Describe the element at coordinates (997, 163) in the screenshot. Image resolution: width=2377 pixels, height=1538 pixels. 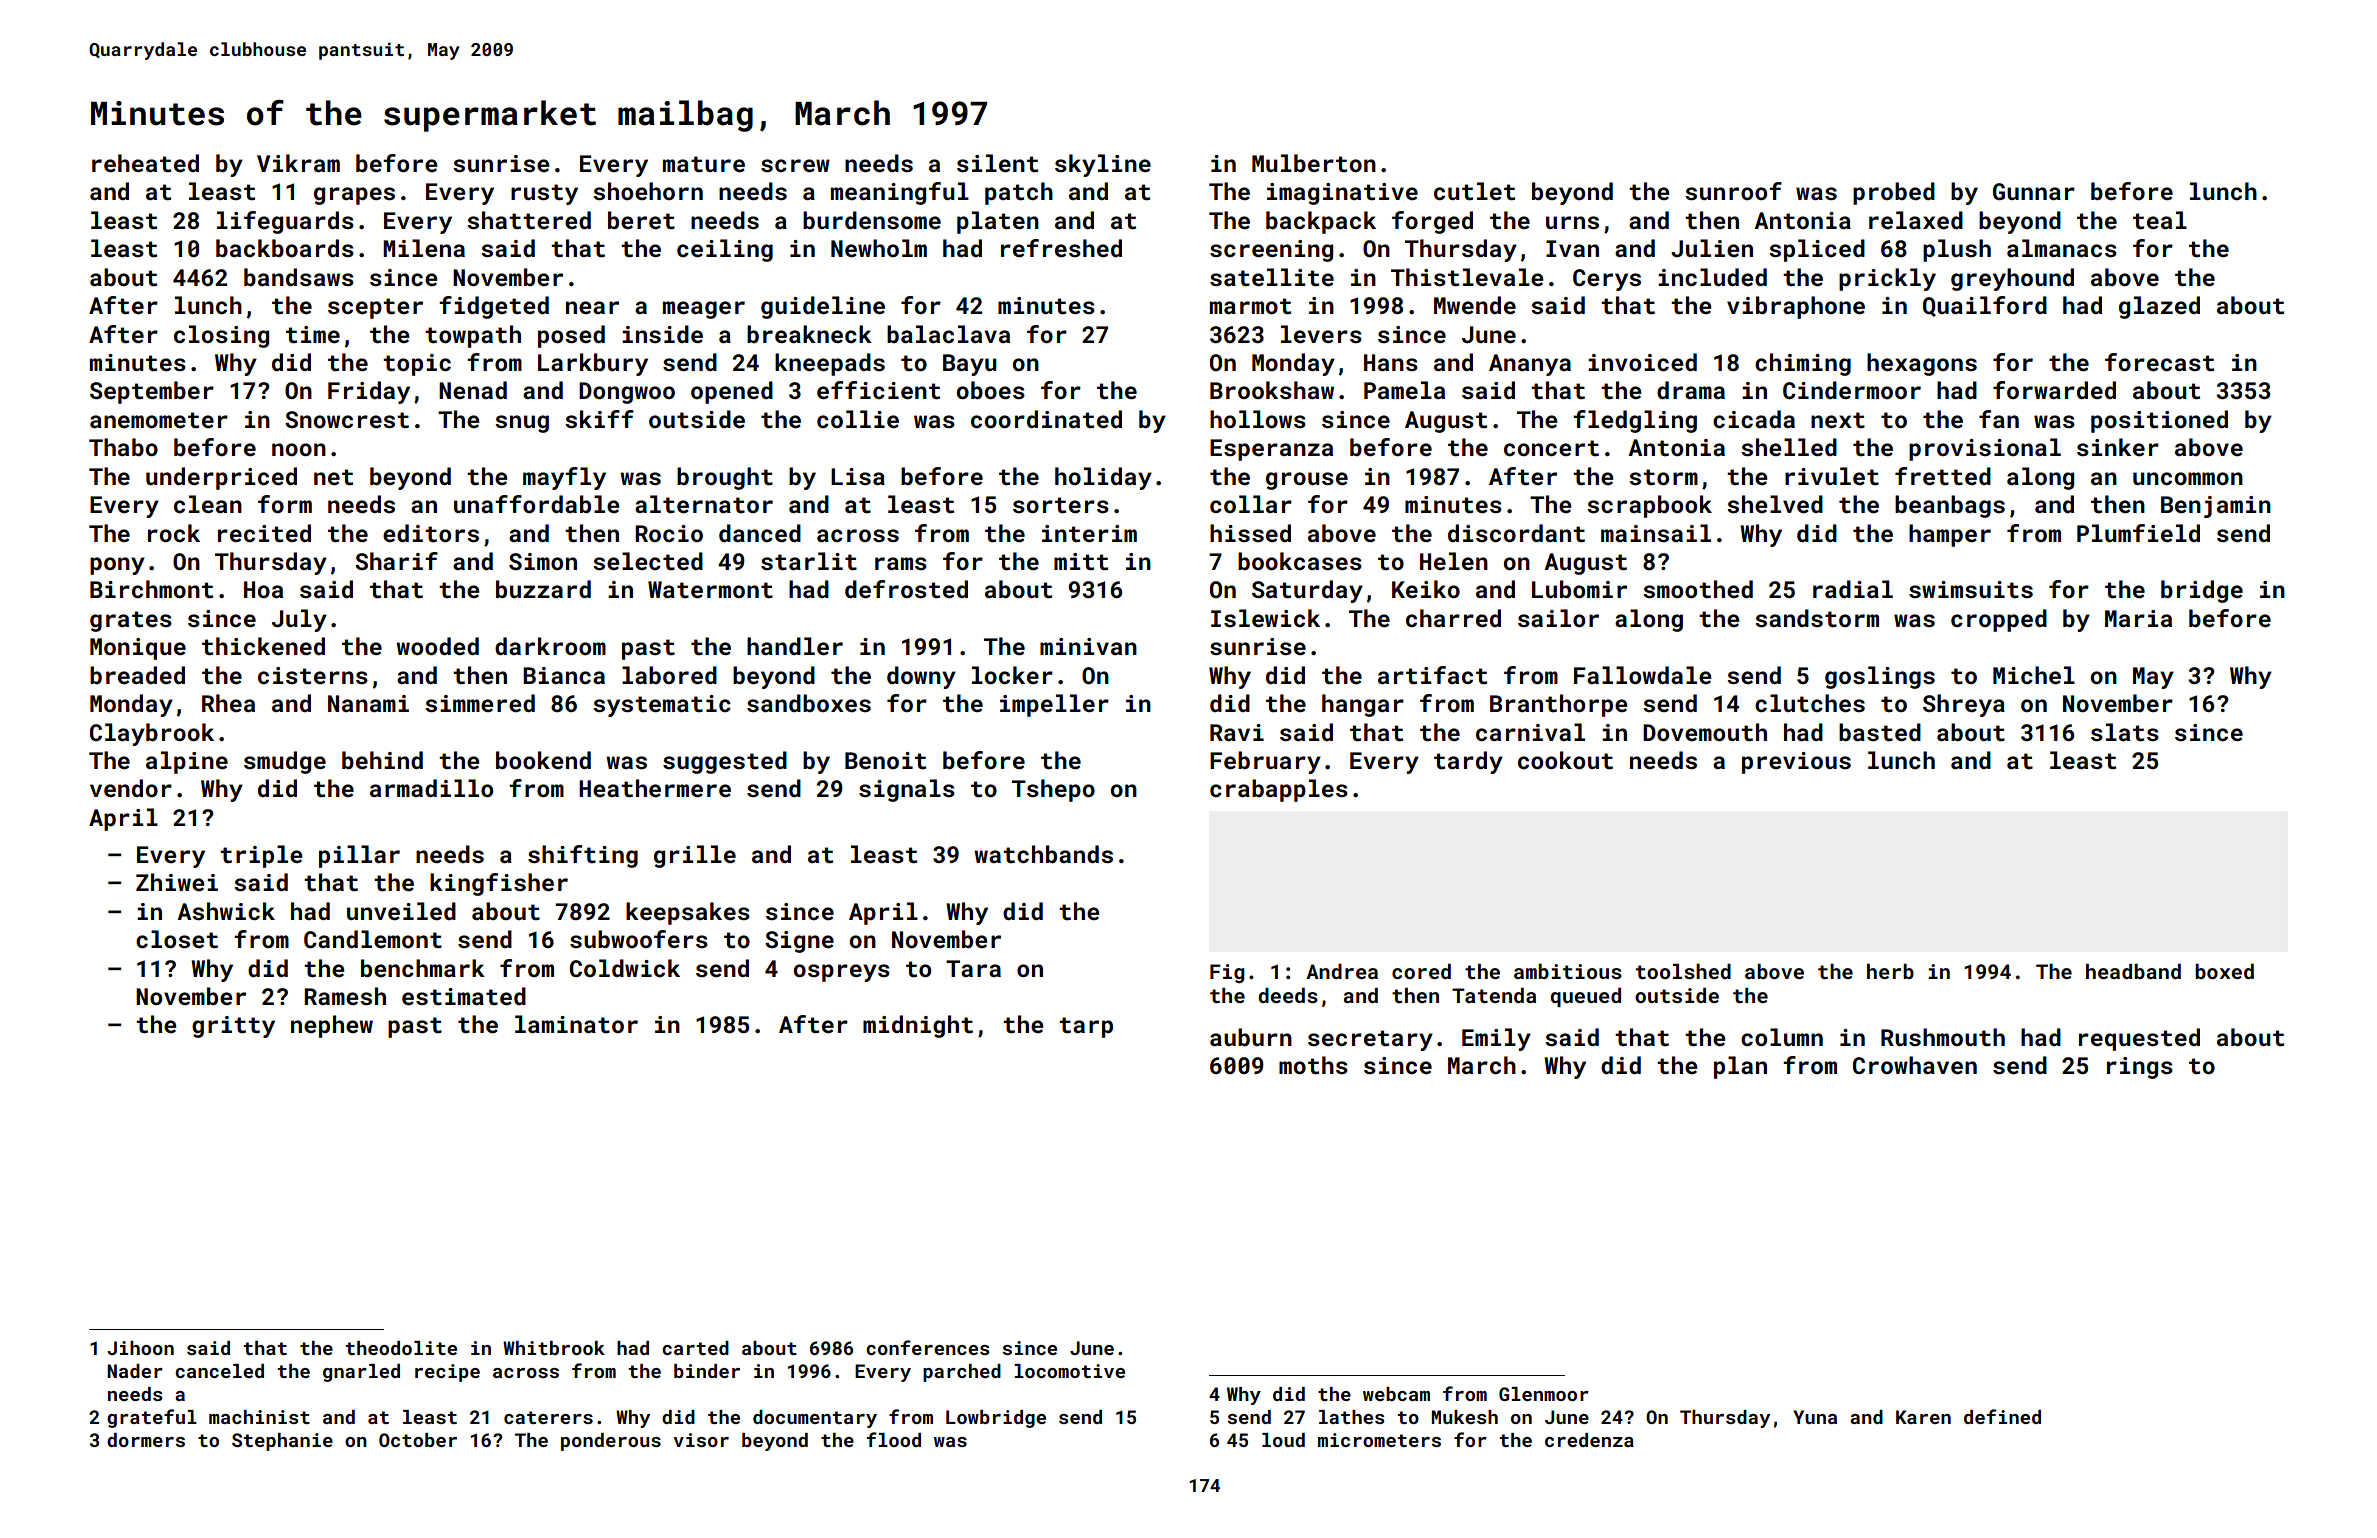
I see `silent` at that location.
